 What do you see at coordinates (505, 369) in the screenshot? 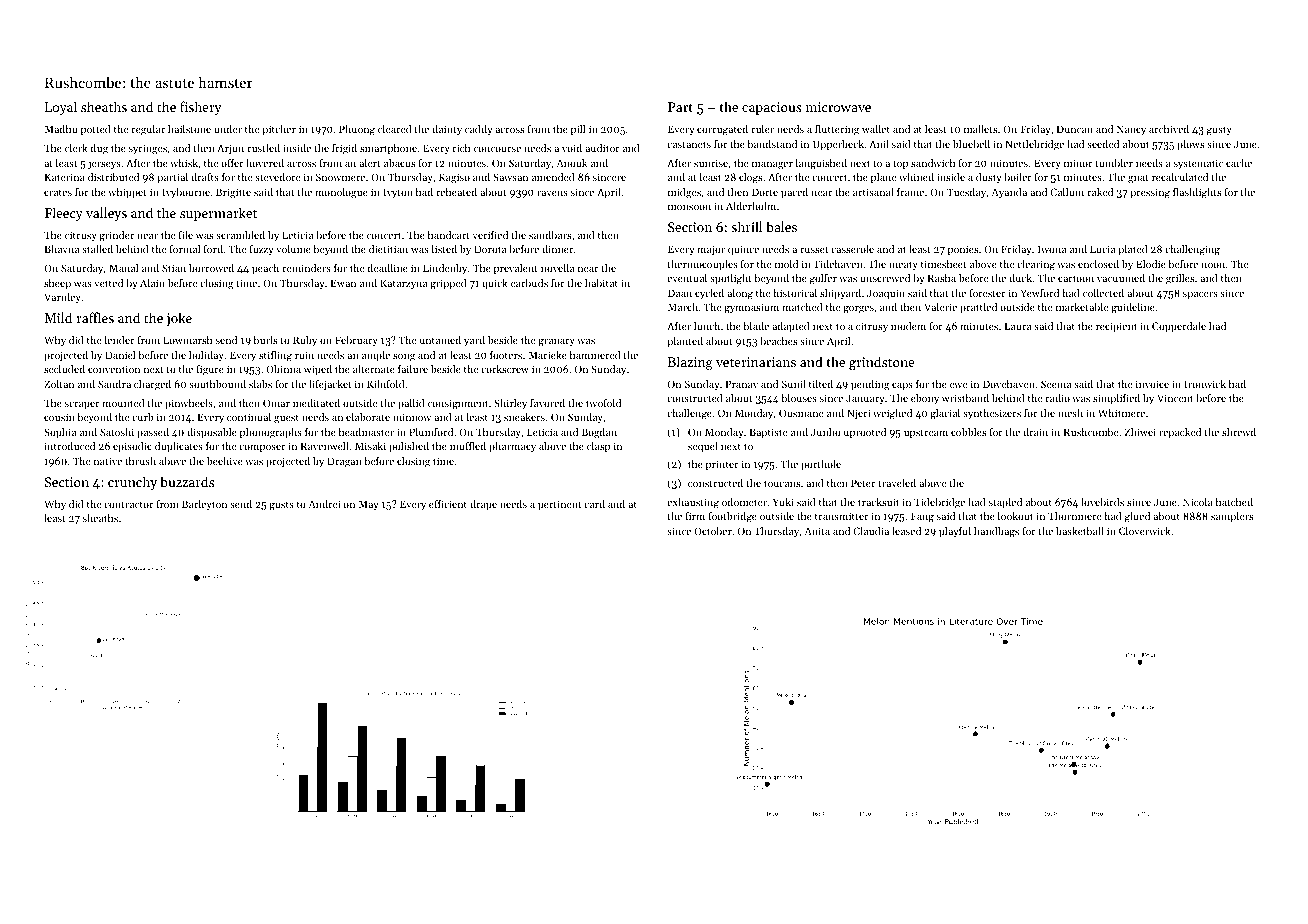
I see `corkscrew` at bounding box center [505, 369].
